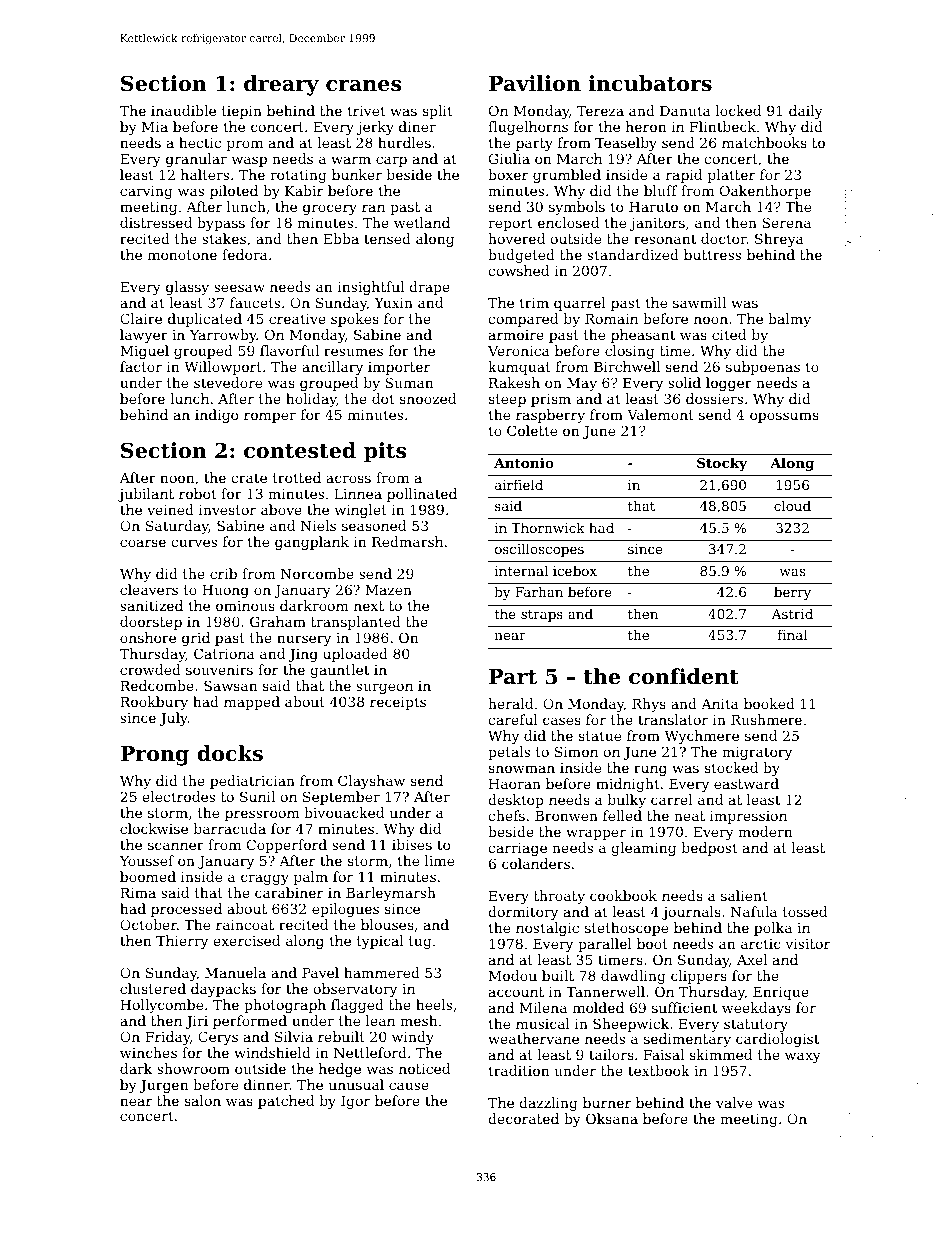  What do you see at coordinates (311, 878) in the screenshot?
I see `palm` at bounding box center [311, 878].
